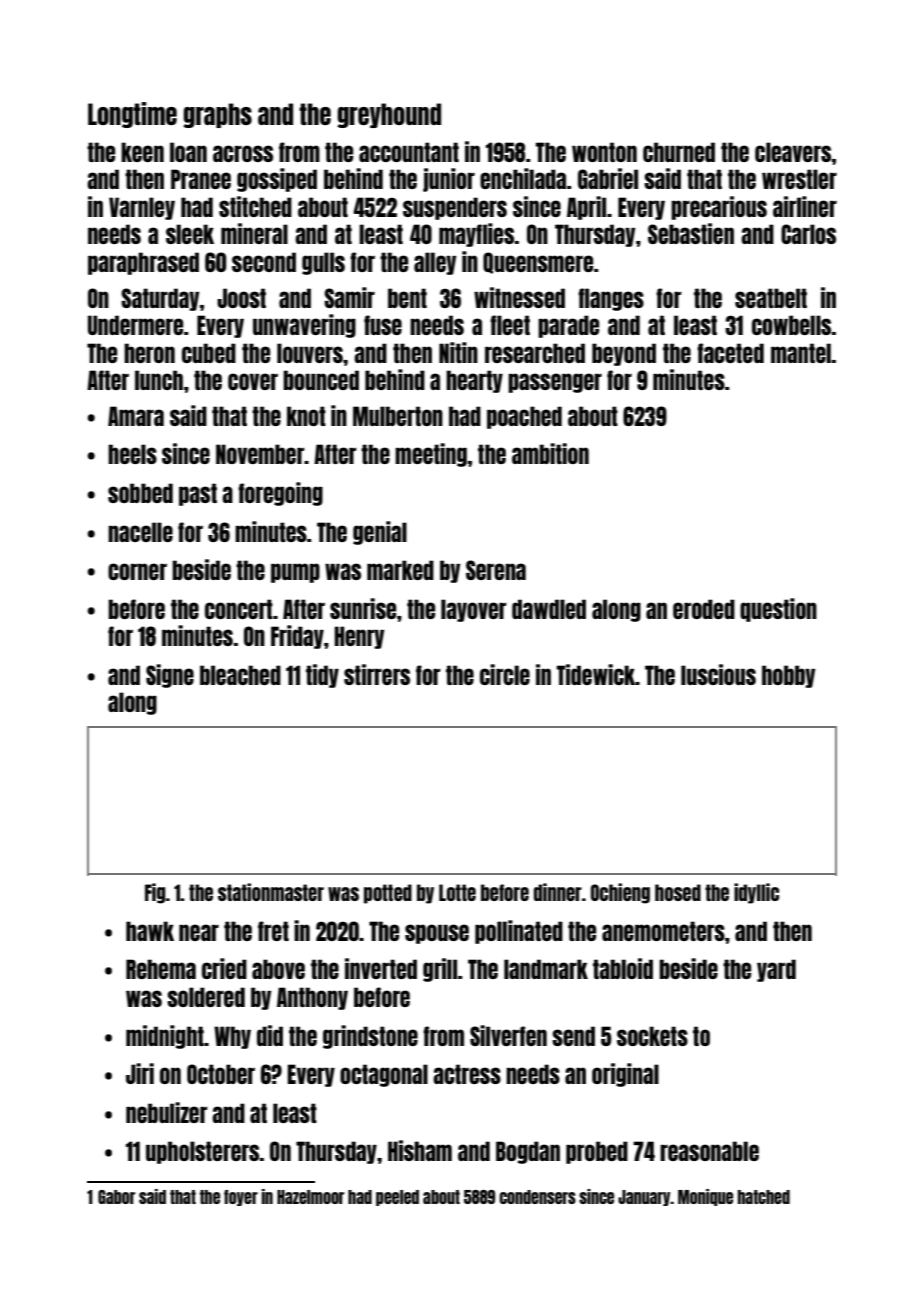 This screenshot has height=1311, width=924. I want to click on gulls, so click(323, 263).
